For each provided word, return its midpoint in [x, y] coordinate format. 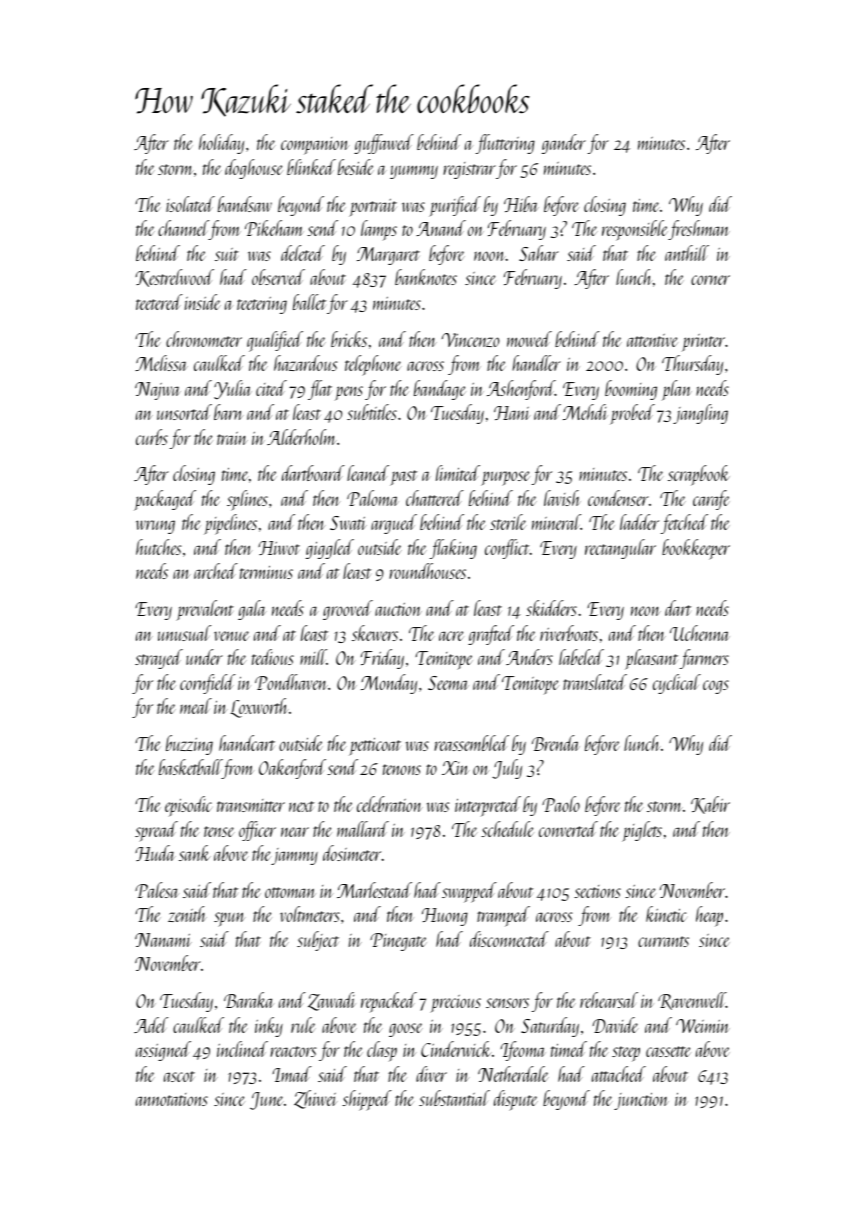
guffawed [384, 144]
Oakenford [292, 769]
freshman [699, 230]
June [266, 1101]
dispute [516, 1100]
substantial [454, 1098]
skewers [375, 633]
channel [183, 230]
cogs [716, 687]
